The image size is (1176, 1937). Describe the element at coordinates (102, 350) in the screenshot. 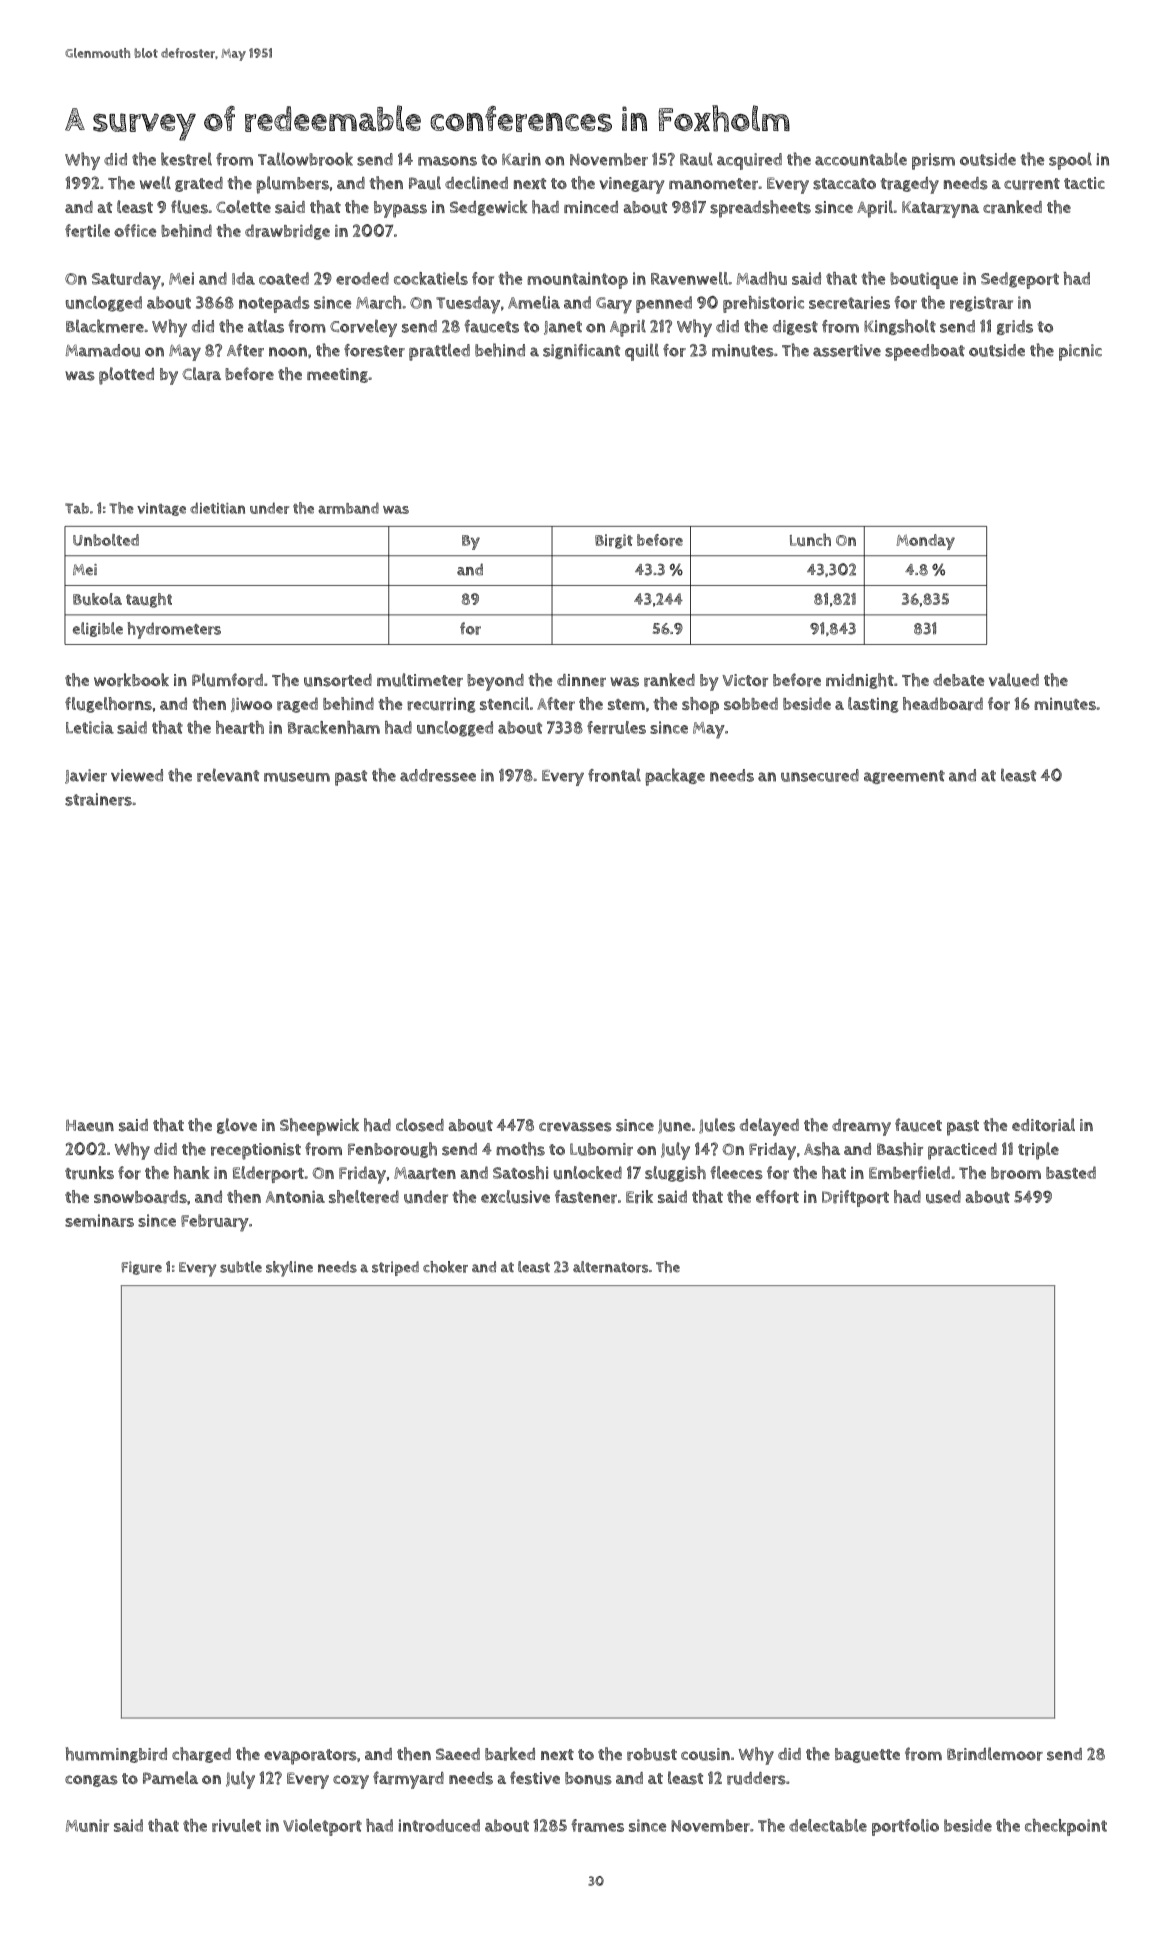

I see `Mamadou` at that location.
